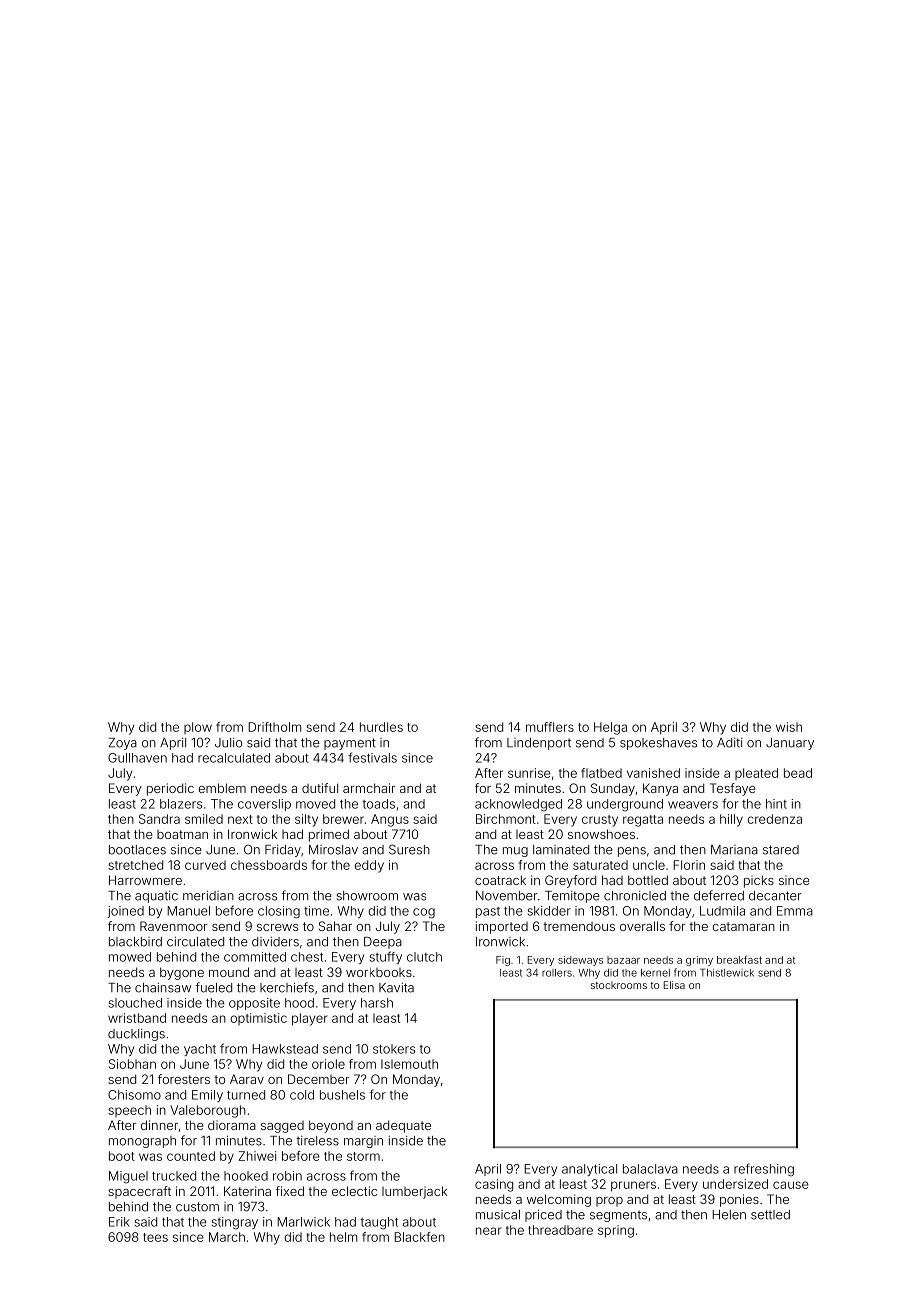  What do you see at coordinates (274, 727) in the screenshot?
I see `Driftholm` at bounding box center [274, 727].
